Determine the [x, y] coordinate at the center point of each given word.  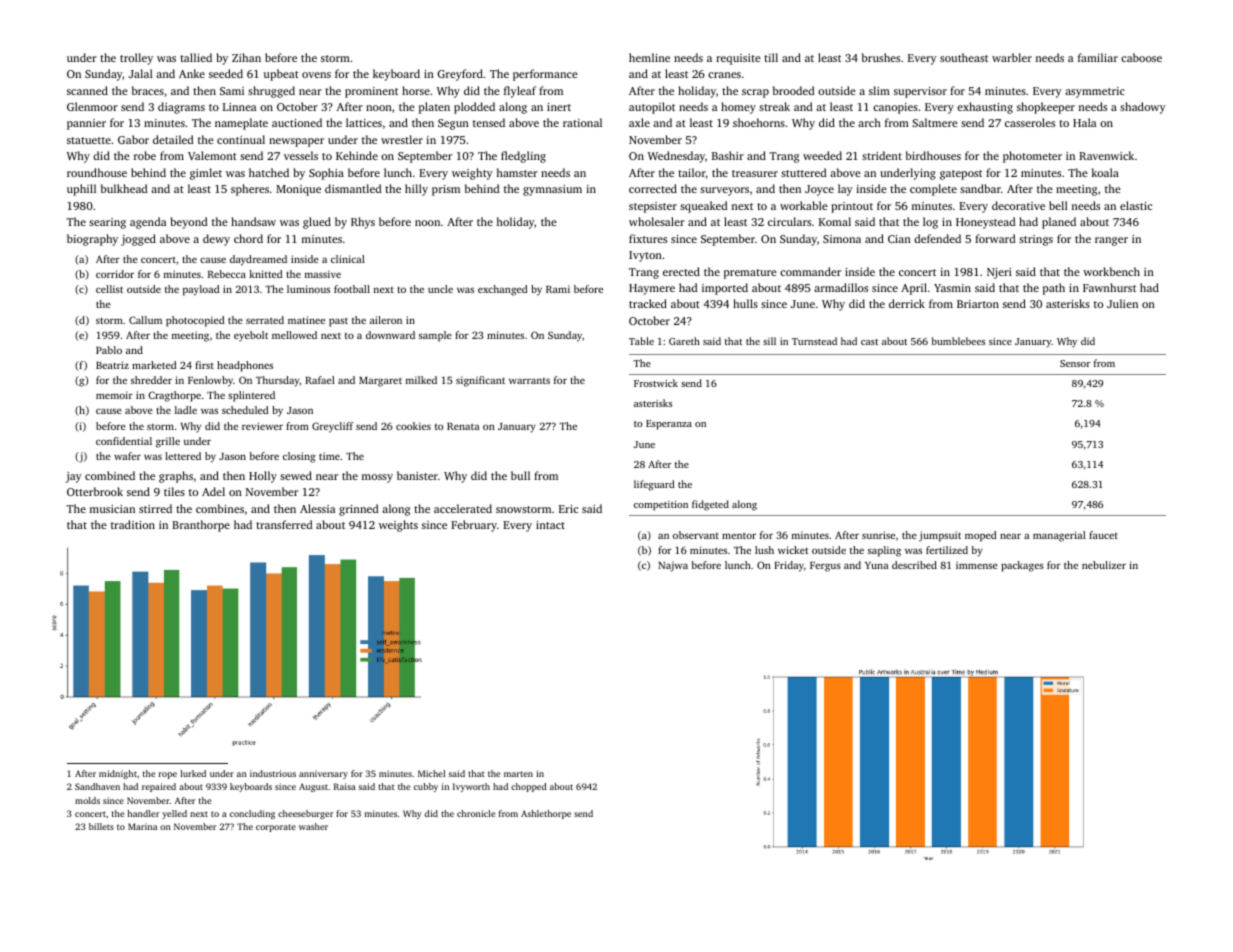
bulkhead [124, 188]
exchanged [502, 290]
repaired [159, 787]
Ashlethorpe [546, 814]
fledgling [523, 157]
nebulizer [1104, 565]
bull [520, 475]
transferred [284, 524]
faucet [1103, 535]
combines [220, 508]
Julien [1122, 303]
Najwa [673, 566]
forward [995, 238]
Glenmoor [92, 106]
